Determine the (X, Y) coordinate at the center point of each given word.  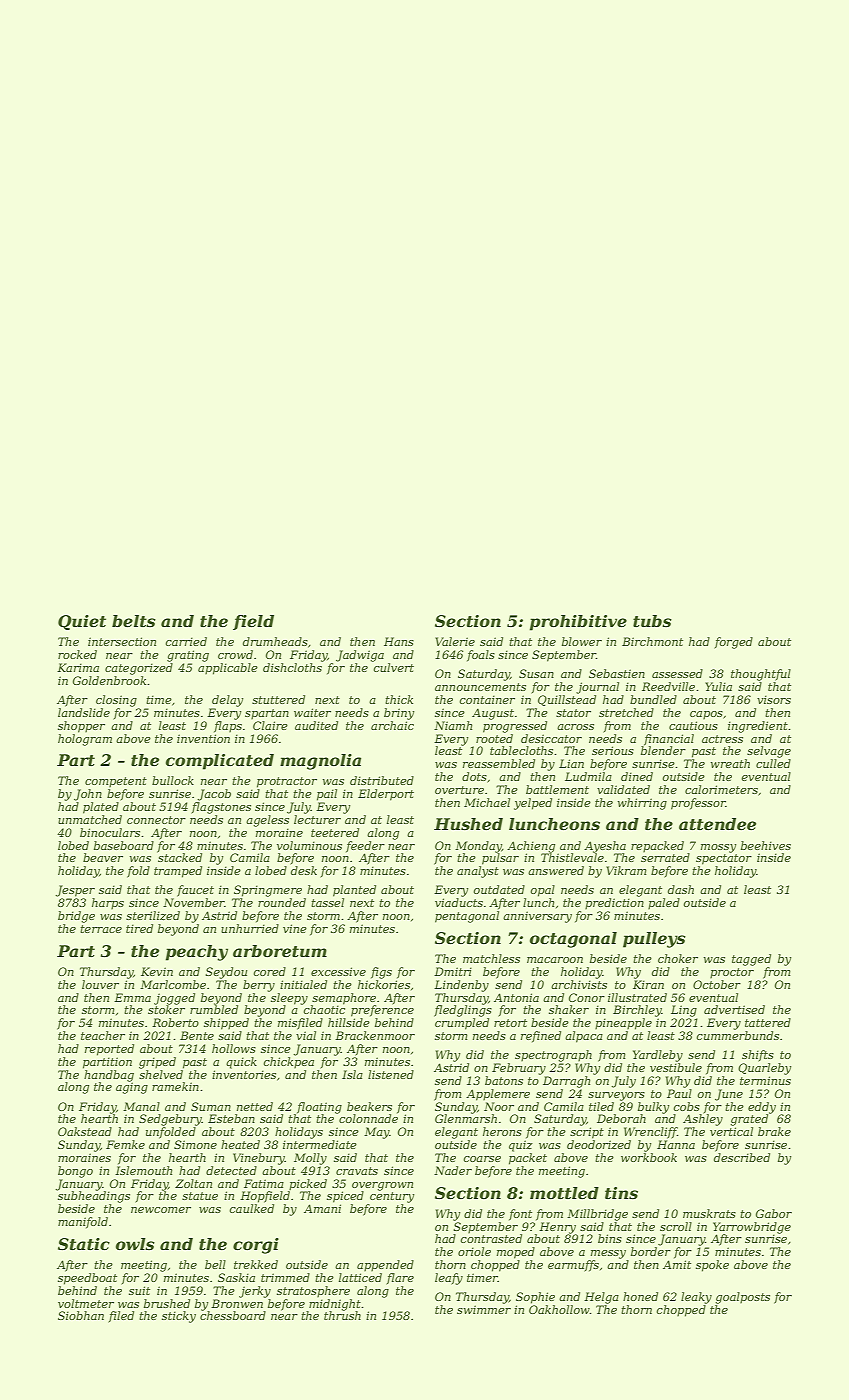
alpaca (584, 1037)
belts (134, 621)
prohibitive (578, 623)
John (88, 795)
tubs (652, 621)
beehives (766, 845)
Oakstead (85, 1131)
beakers (369, 1106)
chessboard (233, 1315)
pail (327, 795)
